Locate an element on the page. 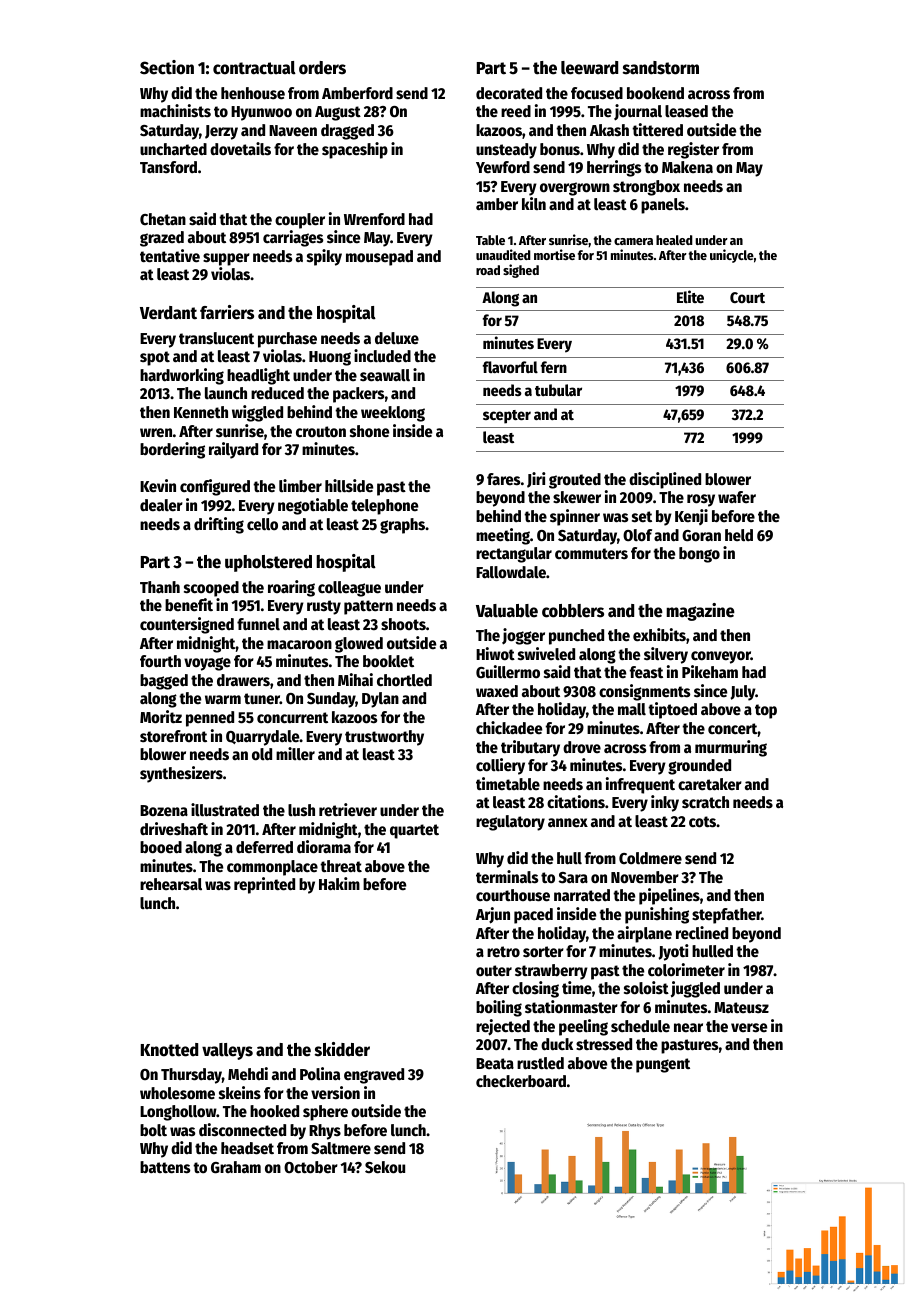 Image resolution: width=924 pixels, height=1314 pixels. coupler is located at coordinates (300, 221).
